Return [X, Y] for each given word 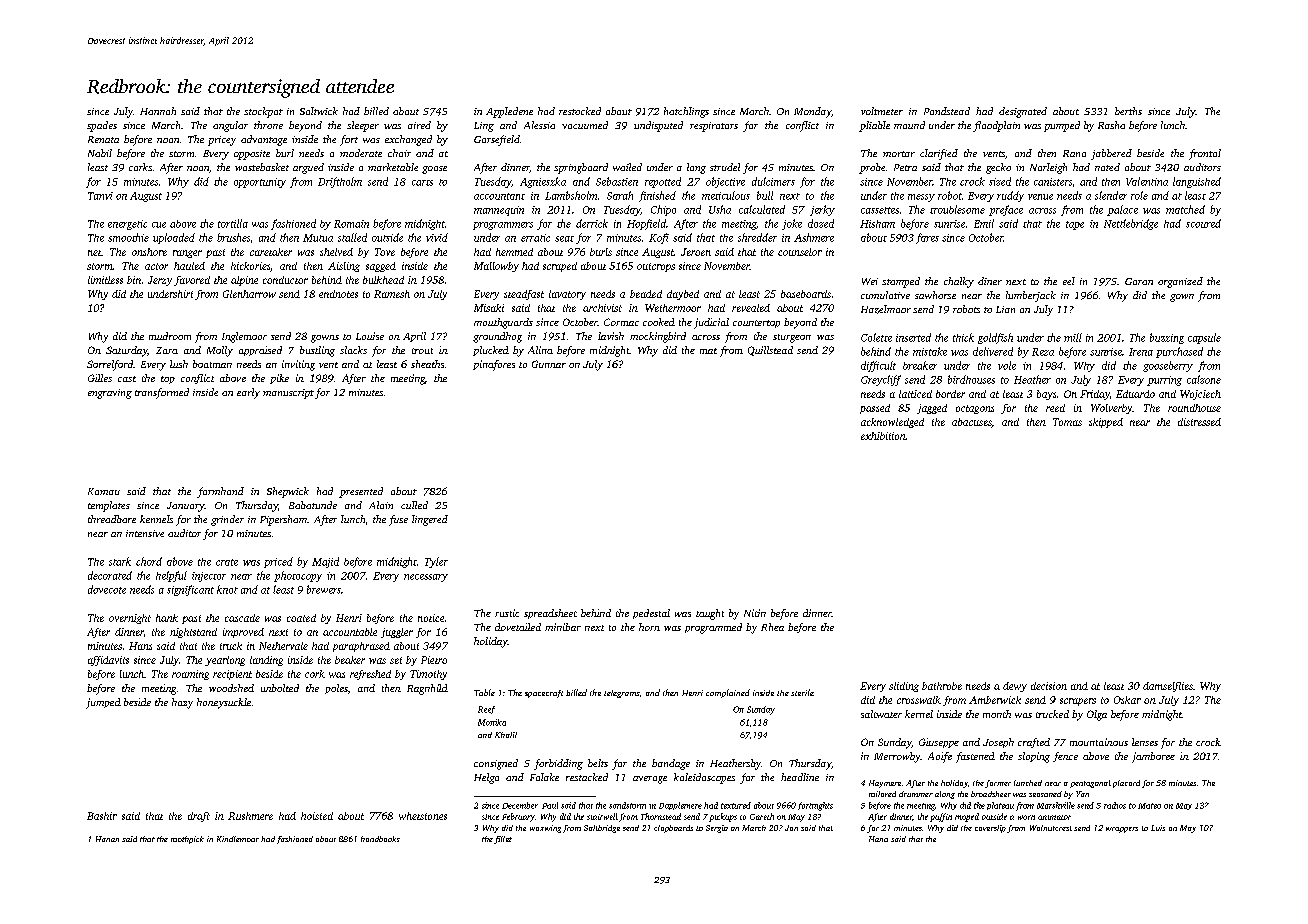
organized [1180, 282]
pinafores [494, 365]
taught [710, 614]
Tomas [1067, 422]
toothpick [187, 840]
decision [1049, 686]
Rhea [772, 627]
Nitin [755, 613]
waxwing [545, 829]
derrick [592, 223]
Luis [1158, 828]
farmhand [220, 492]
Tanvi [100, 196]
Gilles [100, 378]
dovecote [107, 589]
